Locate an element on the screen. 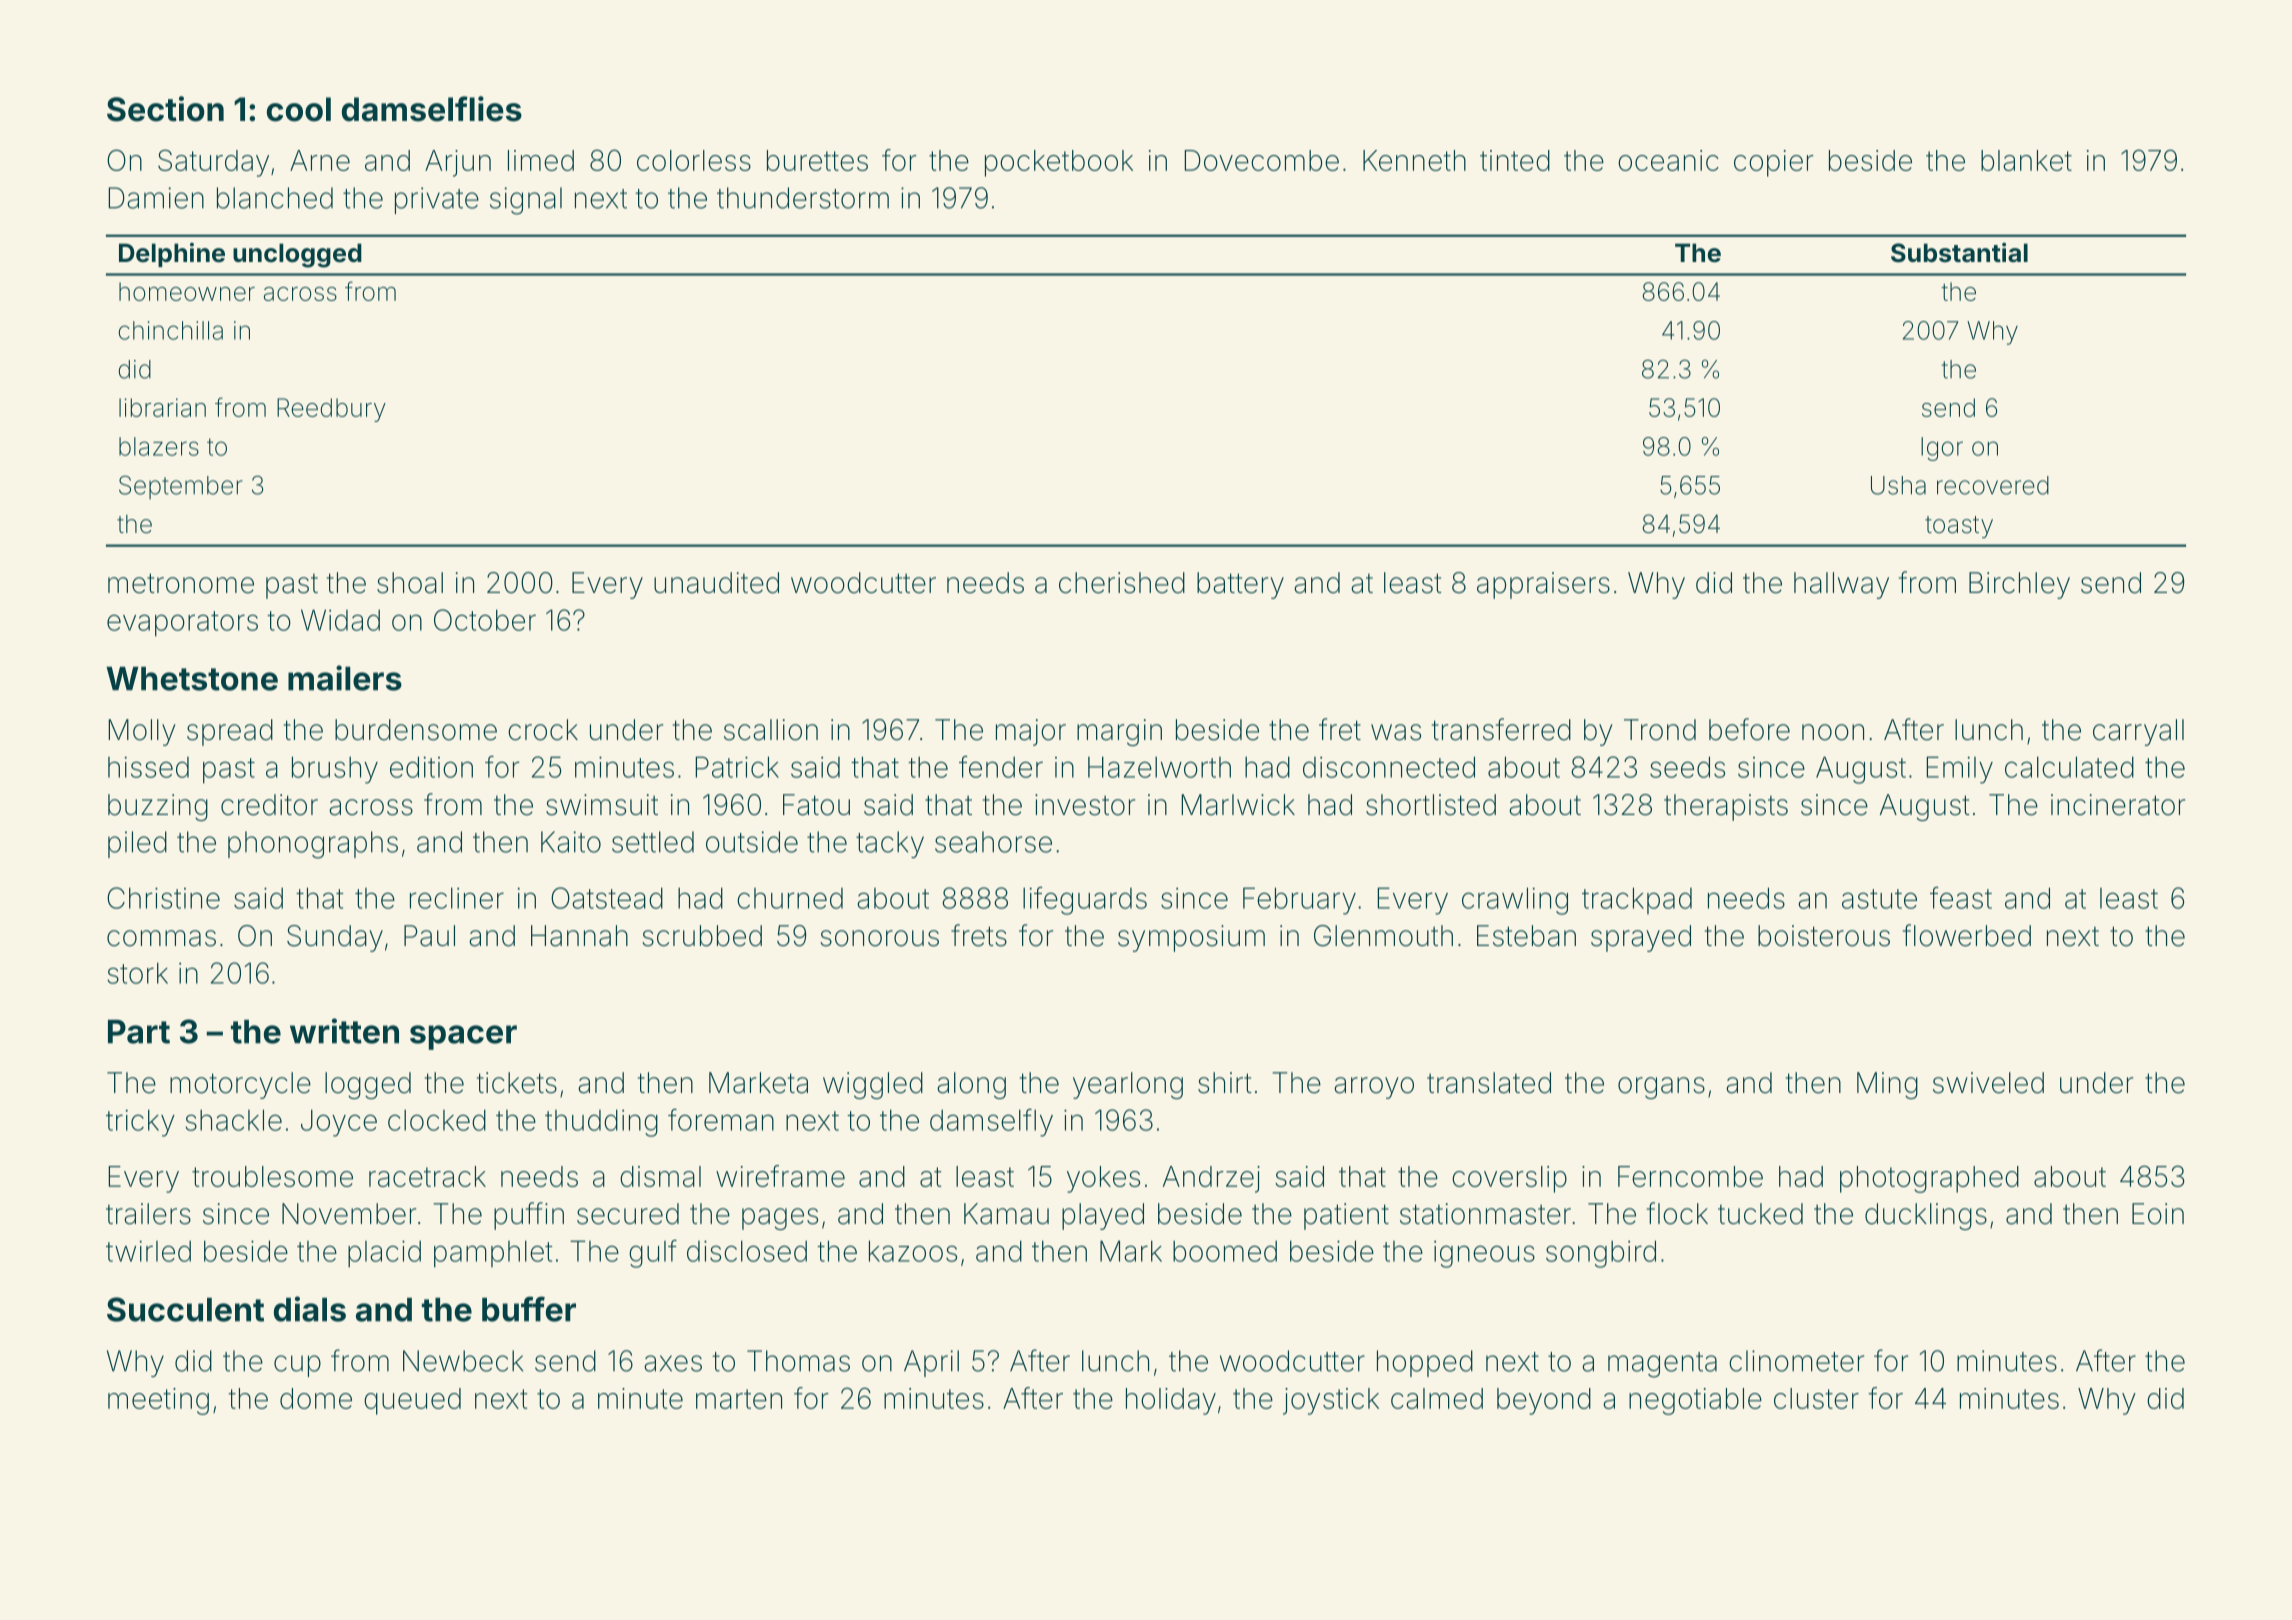  pocketbook is located at coordinates (1059, 163).
